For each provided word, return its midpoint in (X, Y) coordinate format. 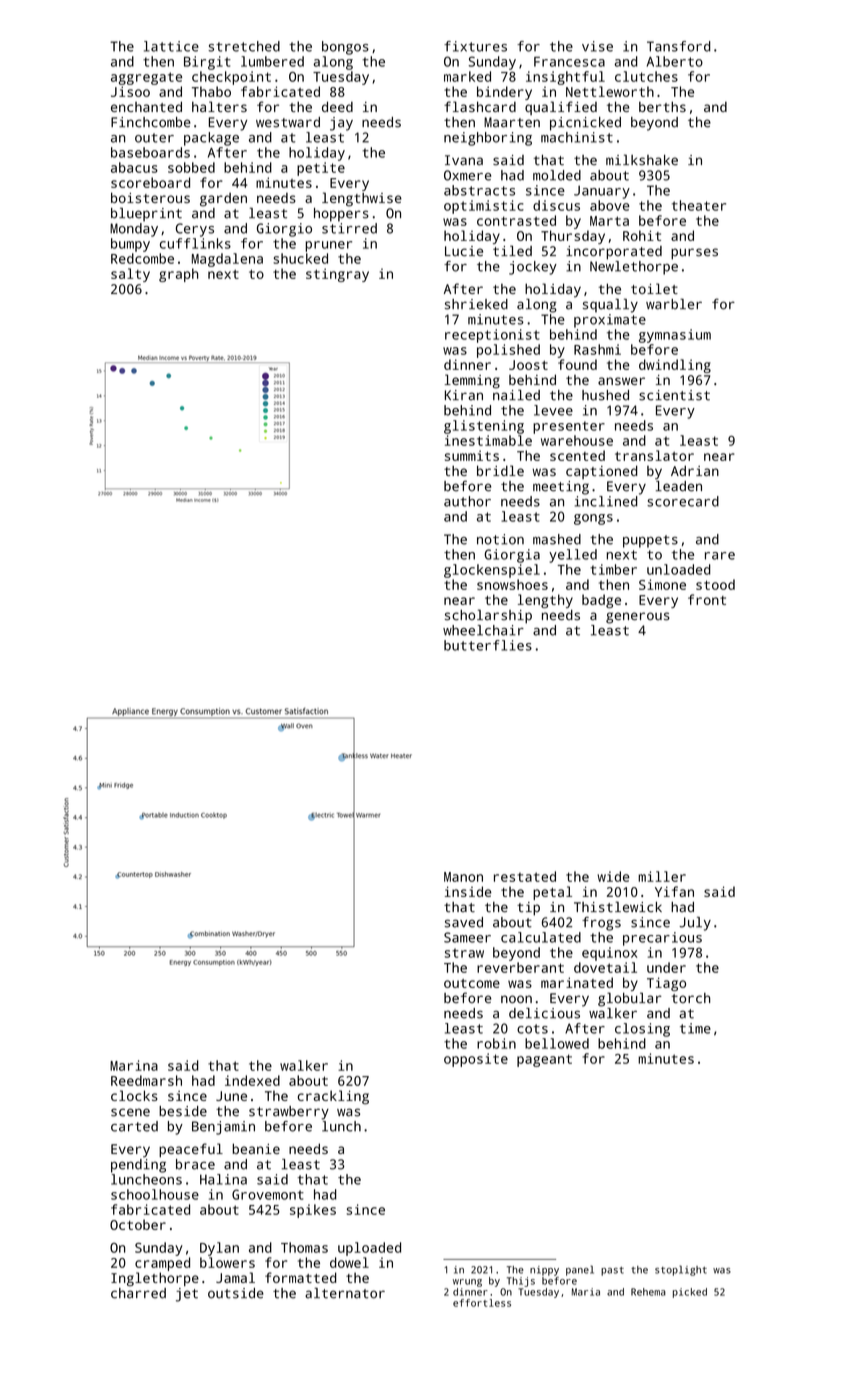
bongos (345, 48)
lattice (171, 46)
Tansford (679, 46)
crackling (333, 1097)
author (467, 501)
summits (472, 455)
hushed (605, 395)
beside (183, 1111)
